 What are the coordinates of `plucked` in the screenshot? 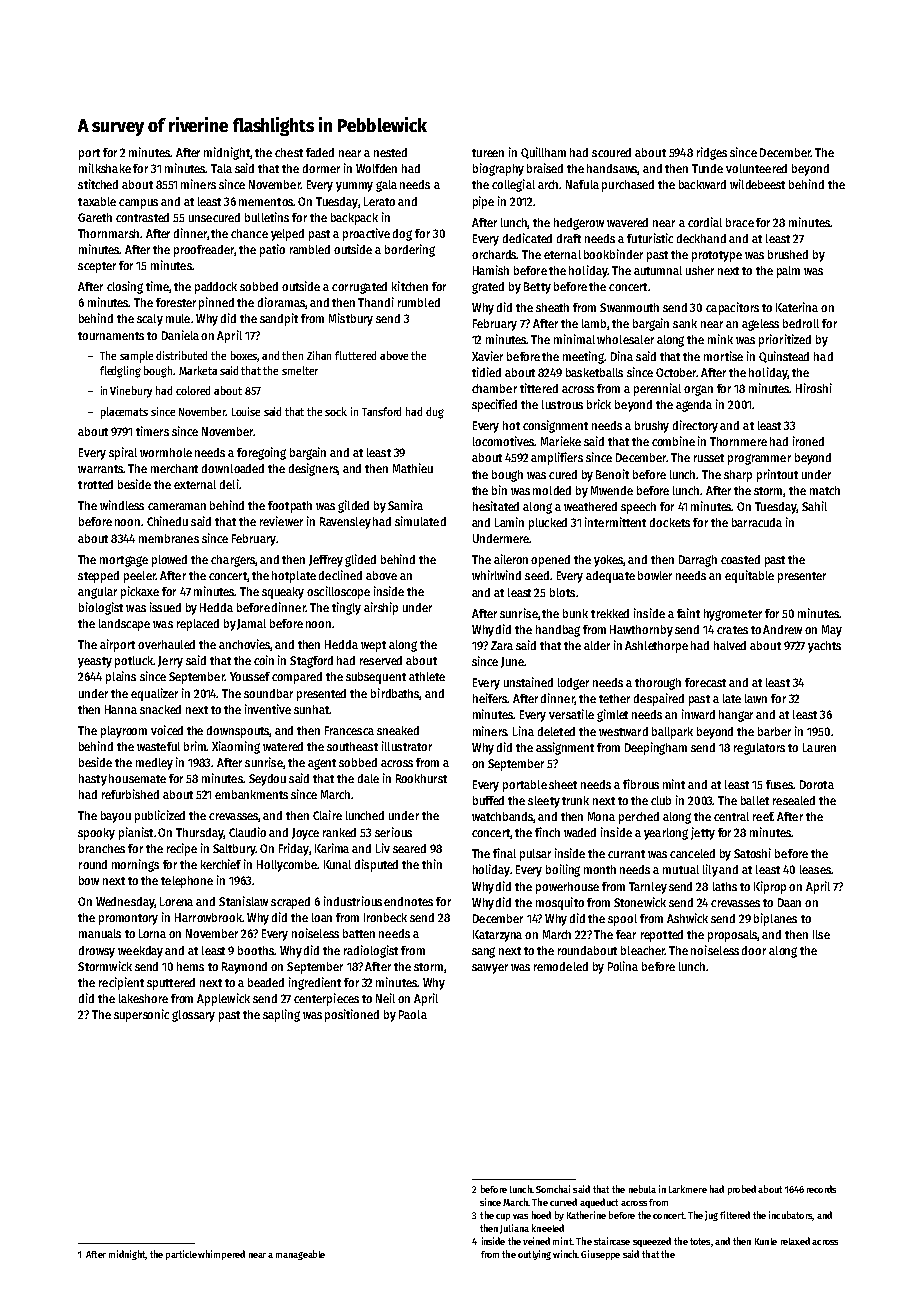 It's located at (548, 524).
